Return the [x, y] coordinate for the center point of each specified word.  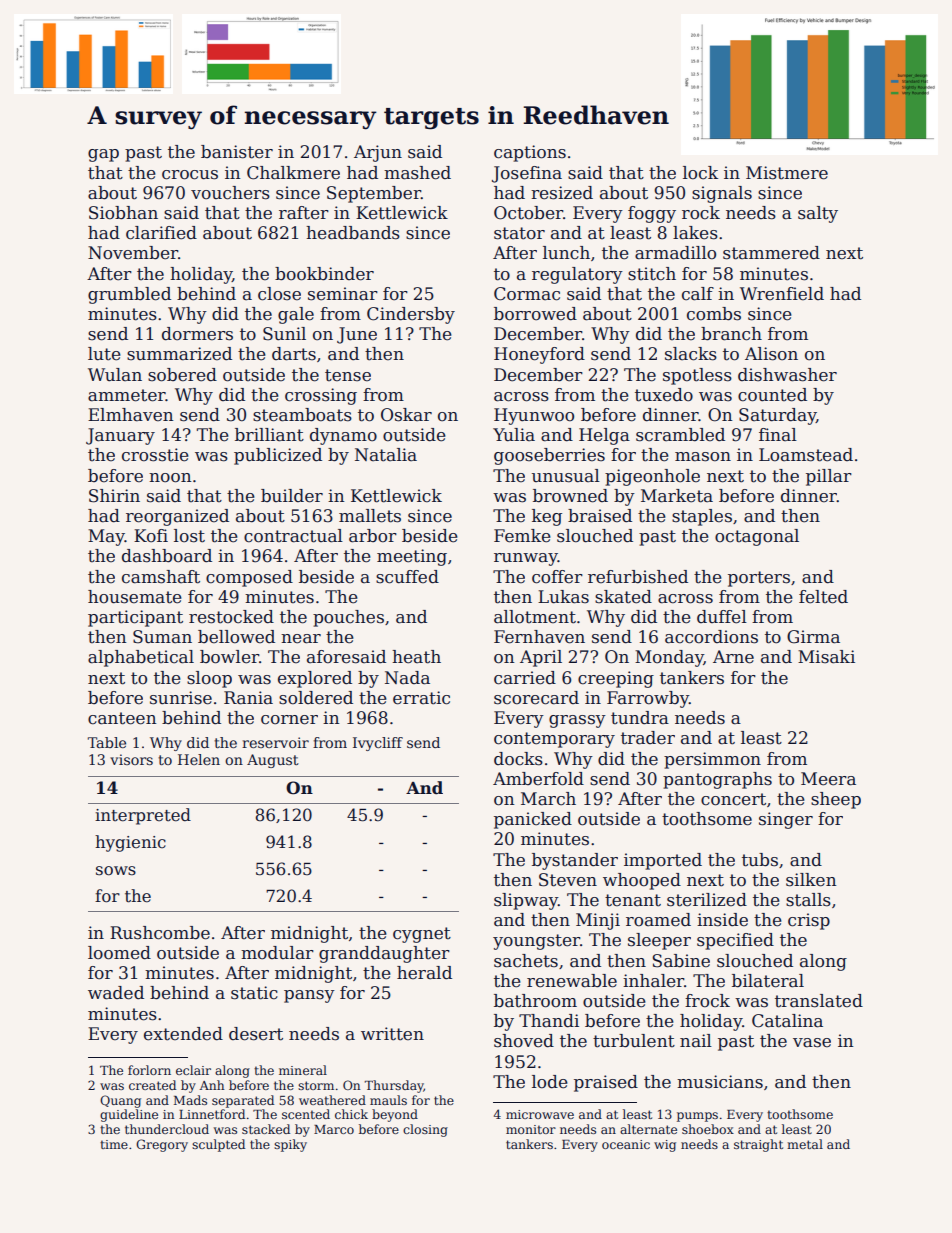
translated [819, 1001]
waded [116, 993]
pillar [829, 477]
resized [562, 193]
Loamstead [806, 455]
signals [722, 194]
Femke [522, 536]
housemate [135, 597]
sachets [526, 961]
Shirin [114, 496]
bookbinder [324, 274]
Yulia [514, 435]
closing [425, 1130]
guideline [129, 1115]
